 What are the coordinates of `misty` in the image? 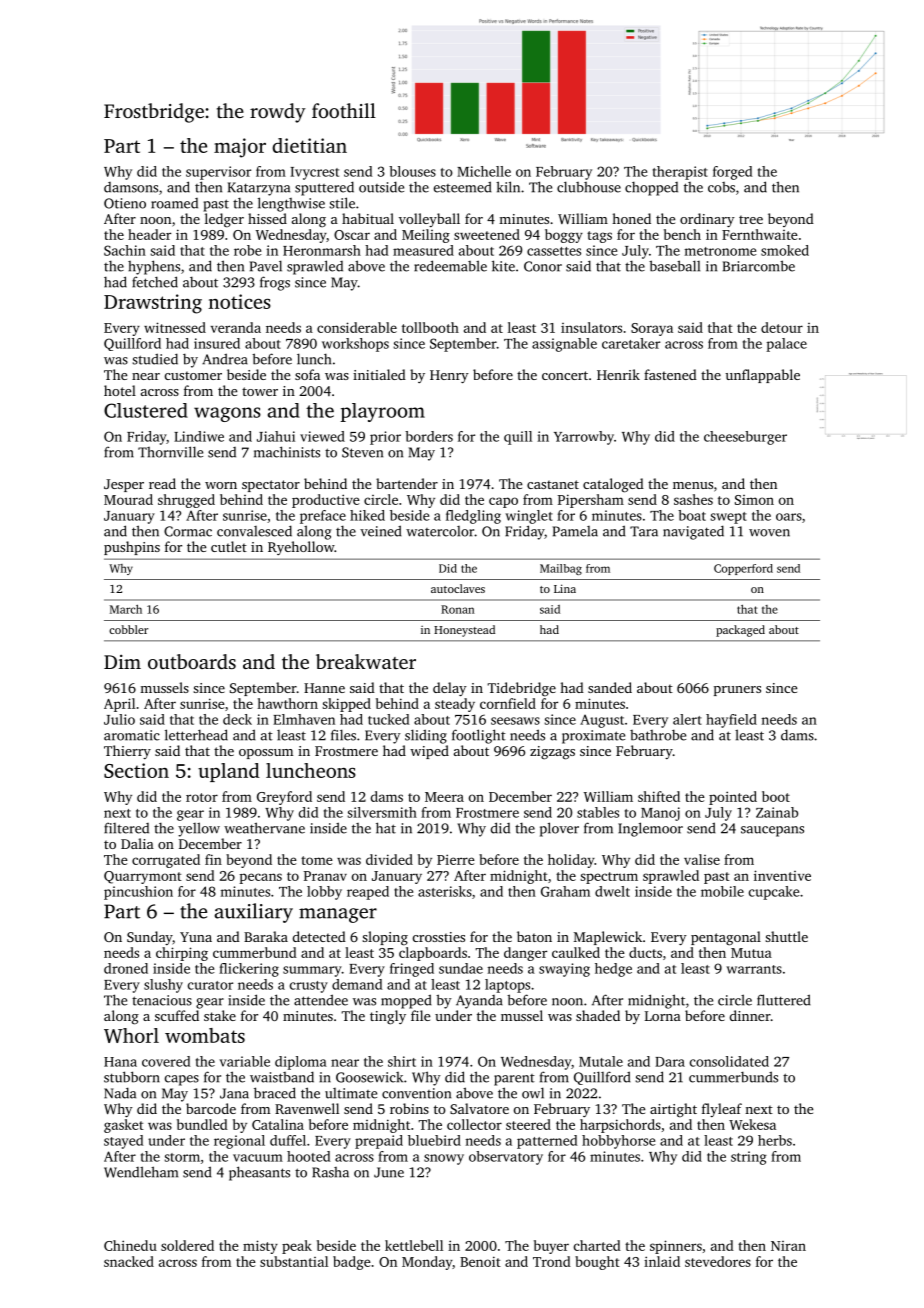 It's located at (260, 1247).
